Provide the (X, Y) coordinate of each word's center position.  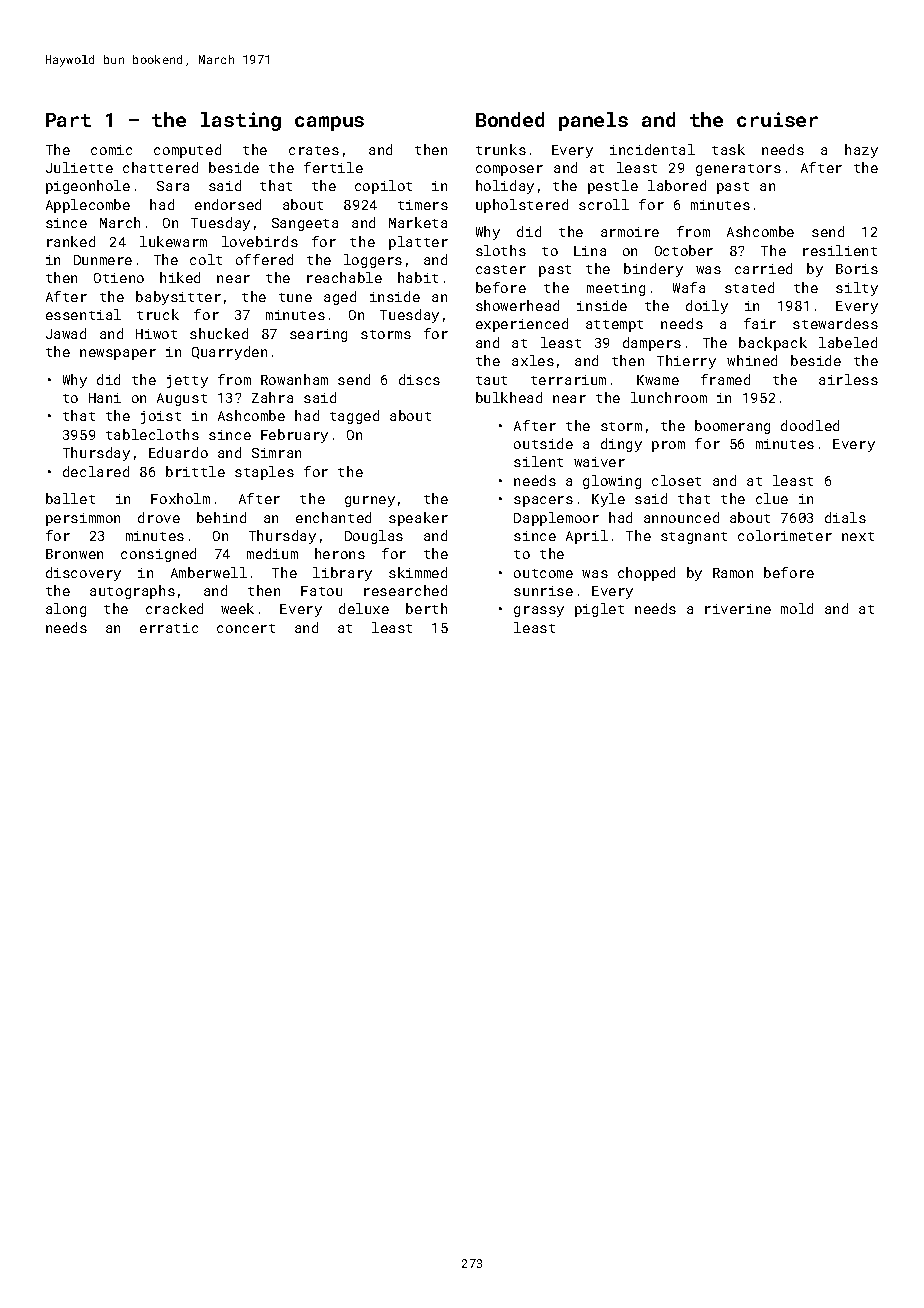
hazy (861, 151)
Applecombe (88, 206)
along (66, 610)
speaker (418, 519)
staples (264, 473)
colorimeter (785, 535)
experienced (522, 325)
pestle (613, 187)
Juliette (79, 167)
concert (246, 628)
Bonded (510, 119)
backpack (773, 344)
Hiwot (156, 334)
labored (677, 185)
